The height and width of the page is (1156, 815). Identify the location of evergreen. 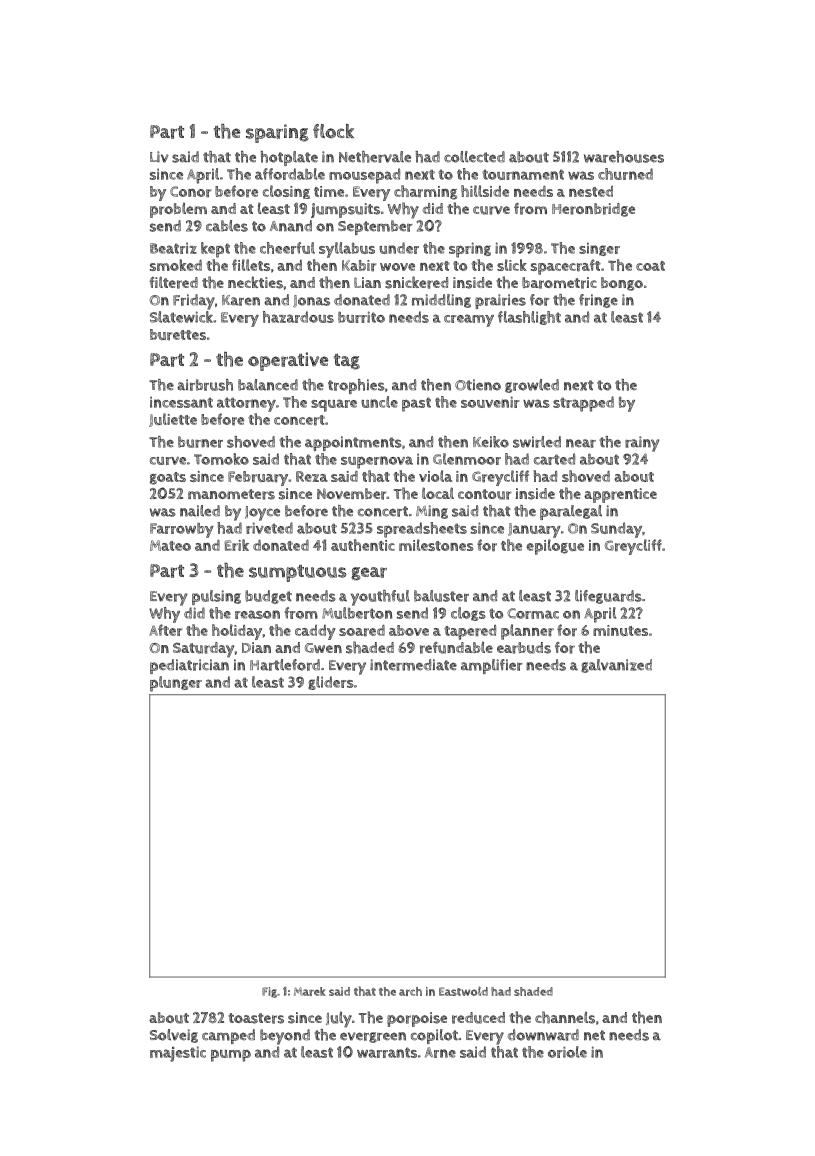
(373, 1037).
